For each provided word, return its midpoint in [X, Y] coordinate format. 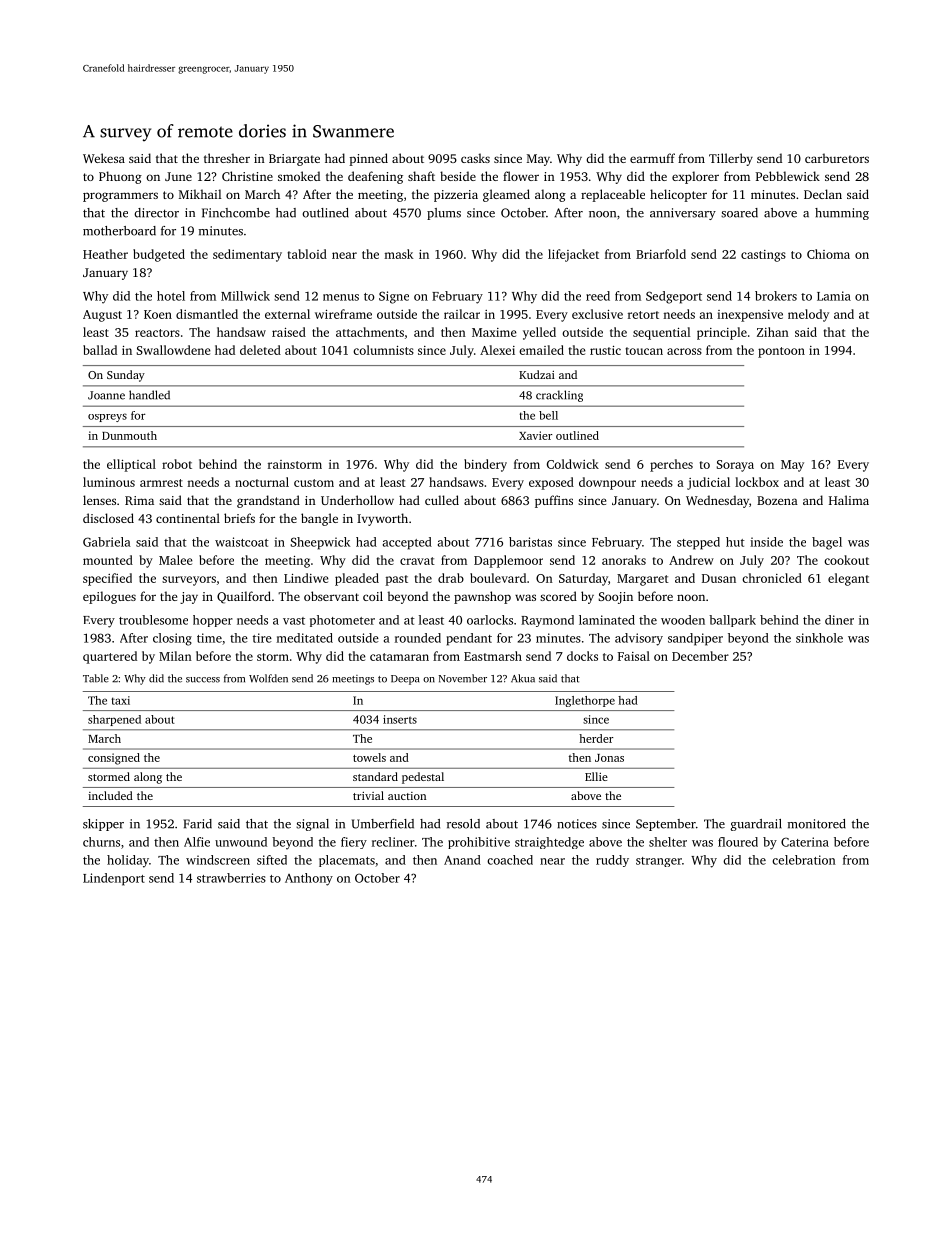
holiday [128, 861]
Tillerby [731, 159]
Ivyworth [382, 519]
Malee [176, 560]
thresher [227, 158]
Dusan [719, 578]
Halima [849, 500]
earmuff [652, 158]
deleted [260, 350]
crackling [559, 396]
